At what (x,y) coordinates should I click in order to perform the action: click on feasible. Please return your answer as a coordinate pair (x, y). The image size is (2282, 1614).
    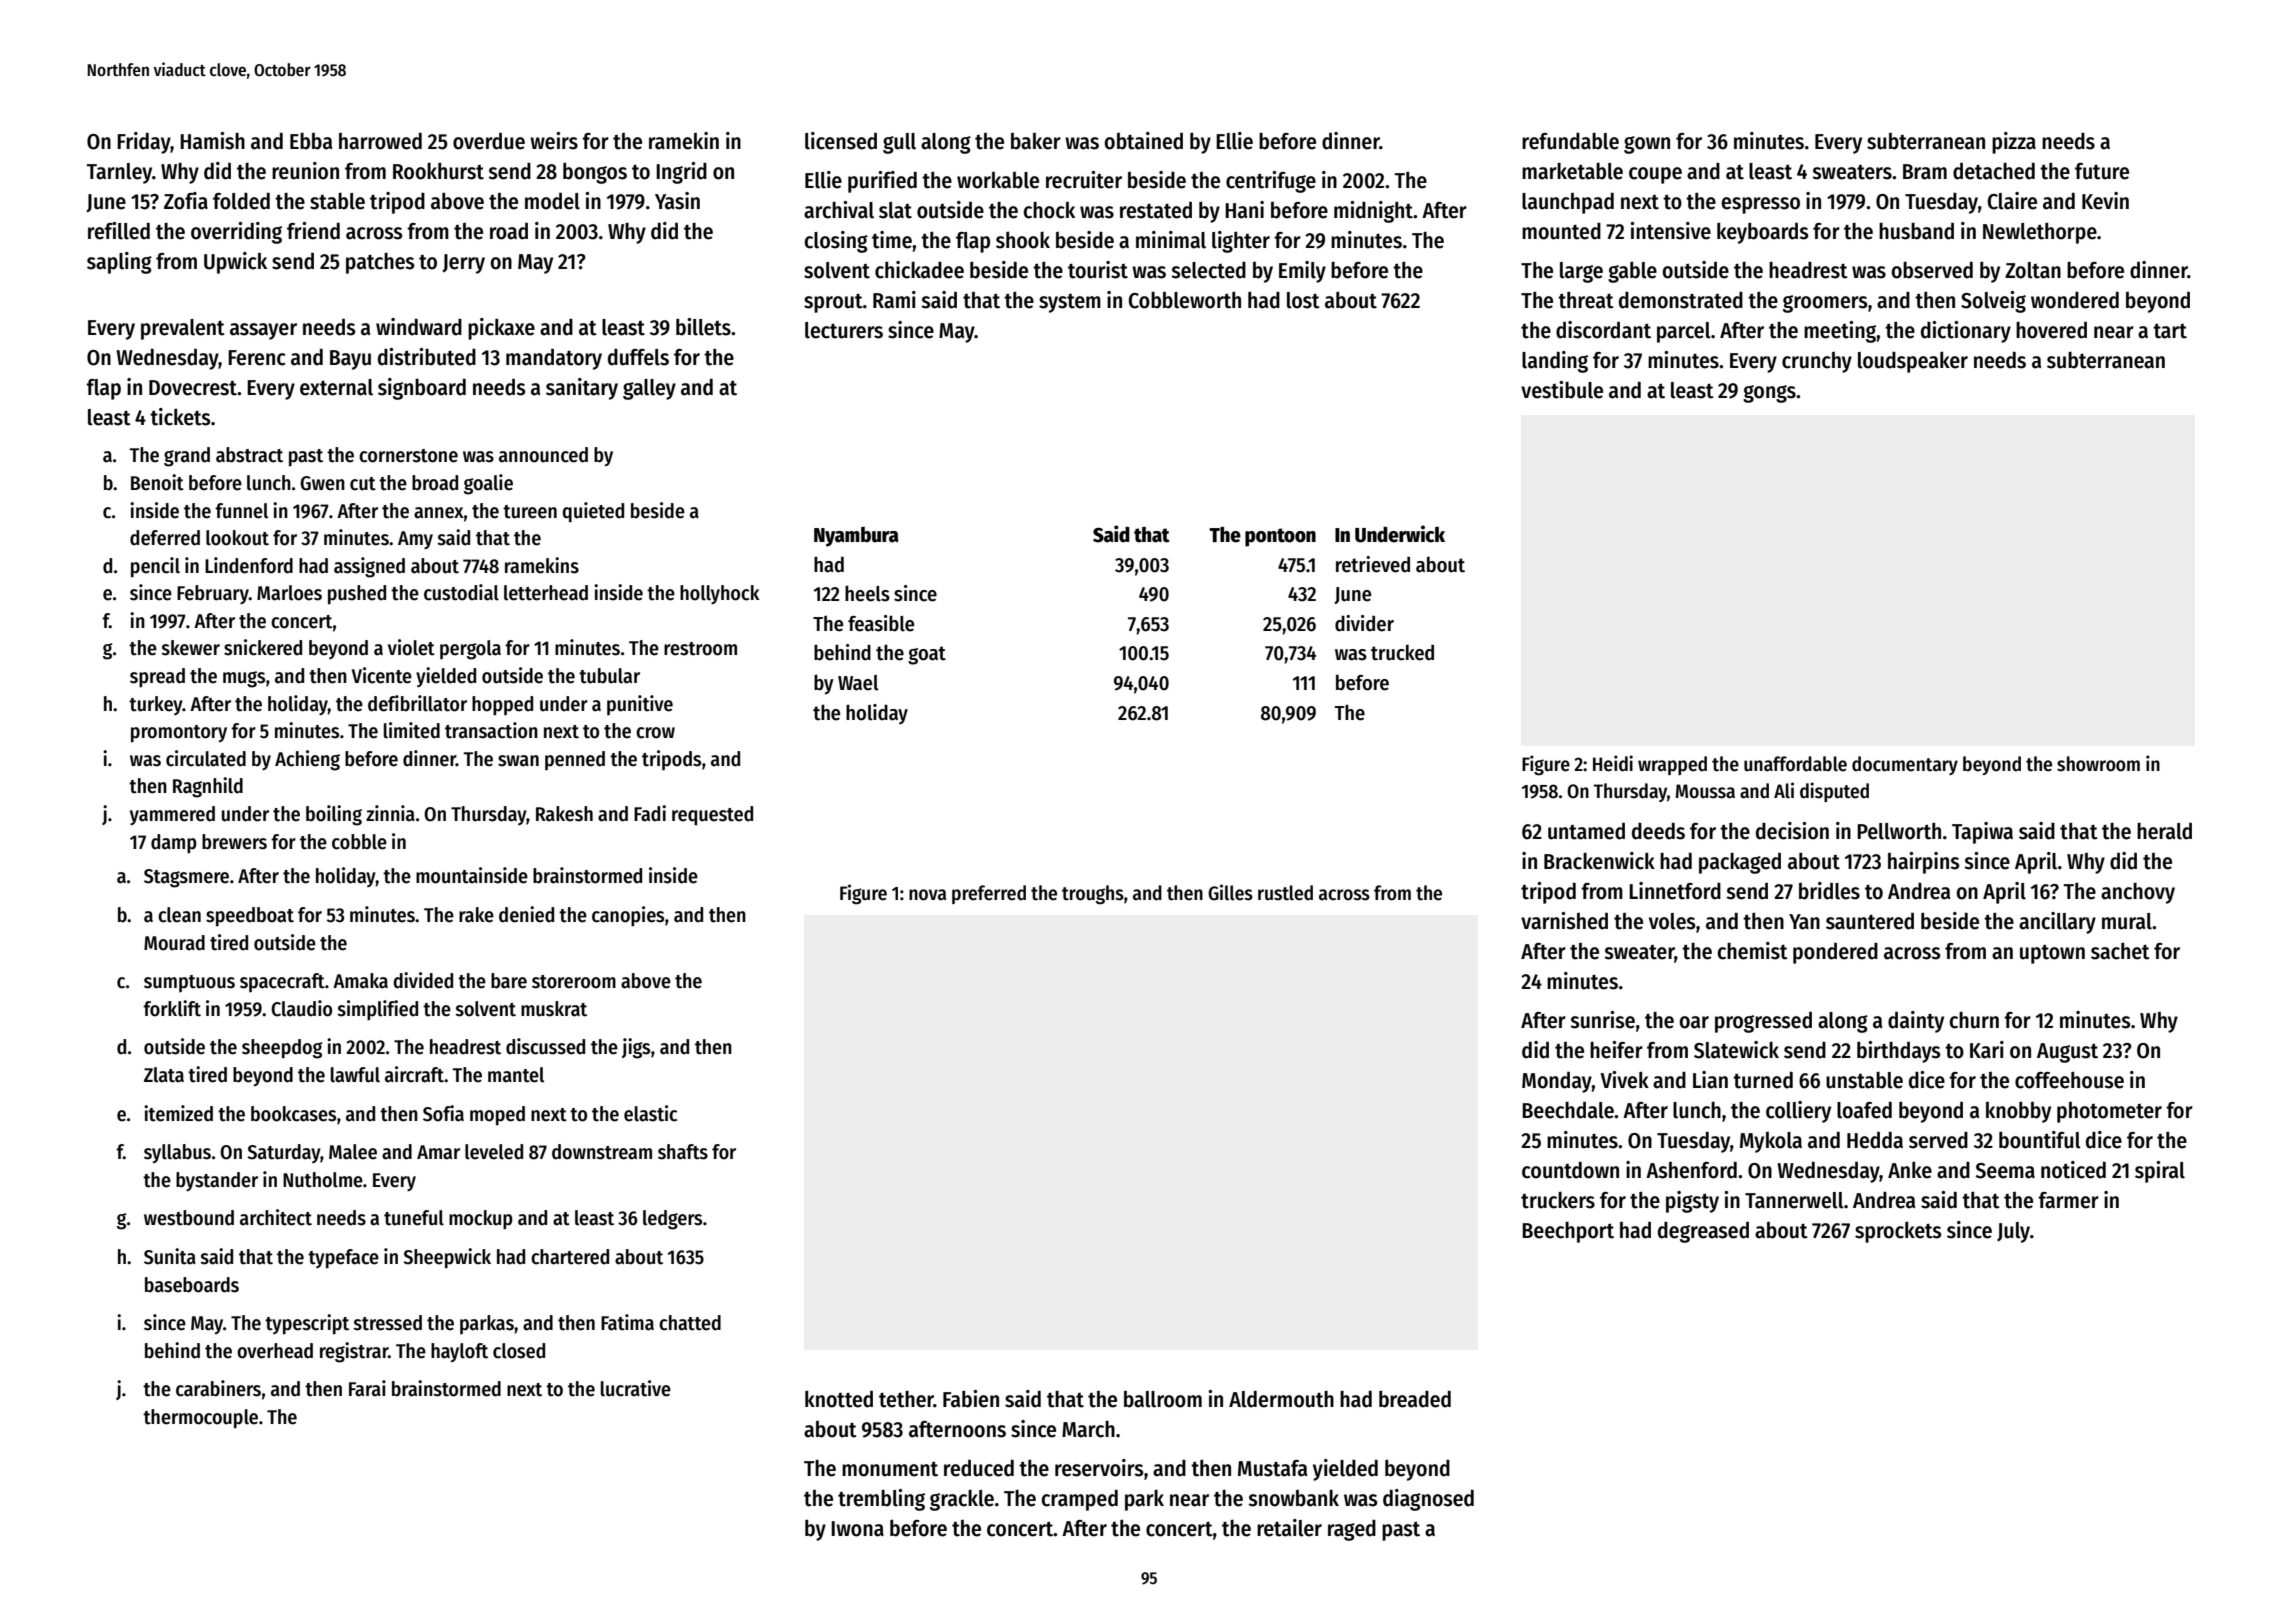
    Looking at the image, I should click on (881, 623).
